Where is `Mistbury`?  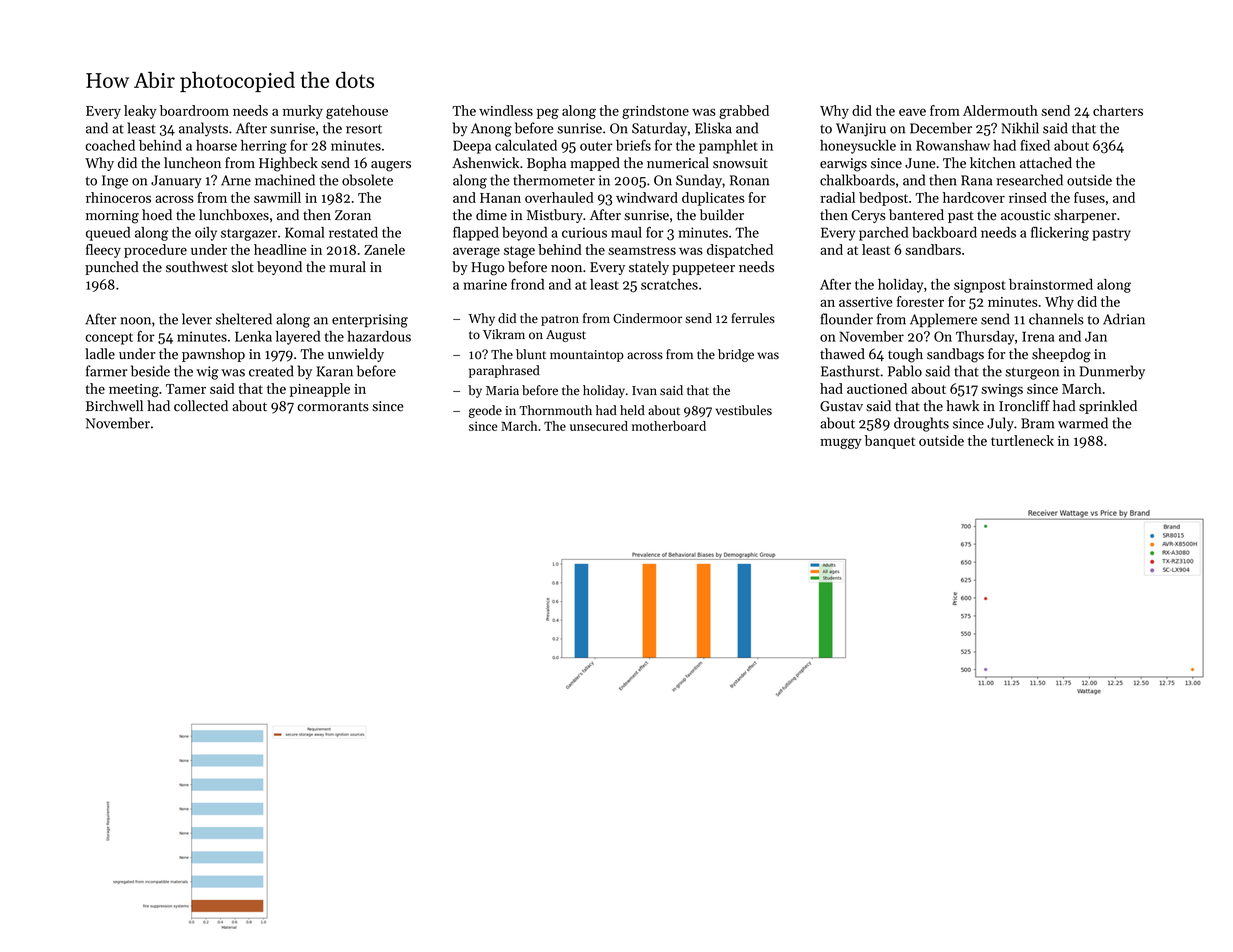 Mistbury is located at coordinates (555, 216).
